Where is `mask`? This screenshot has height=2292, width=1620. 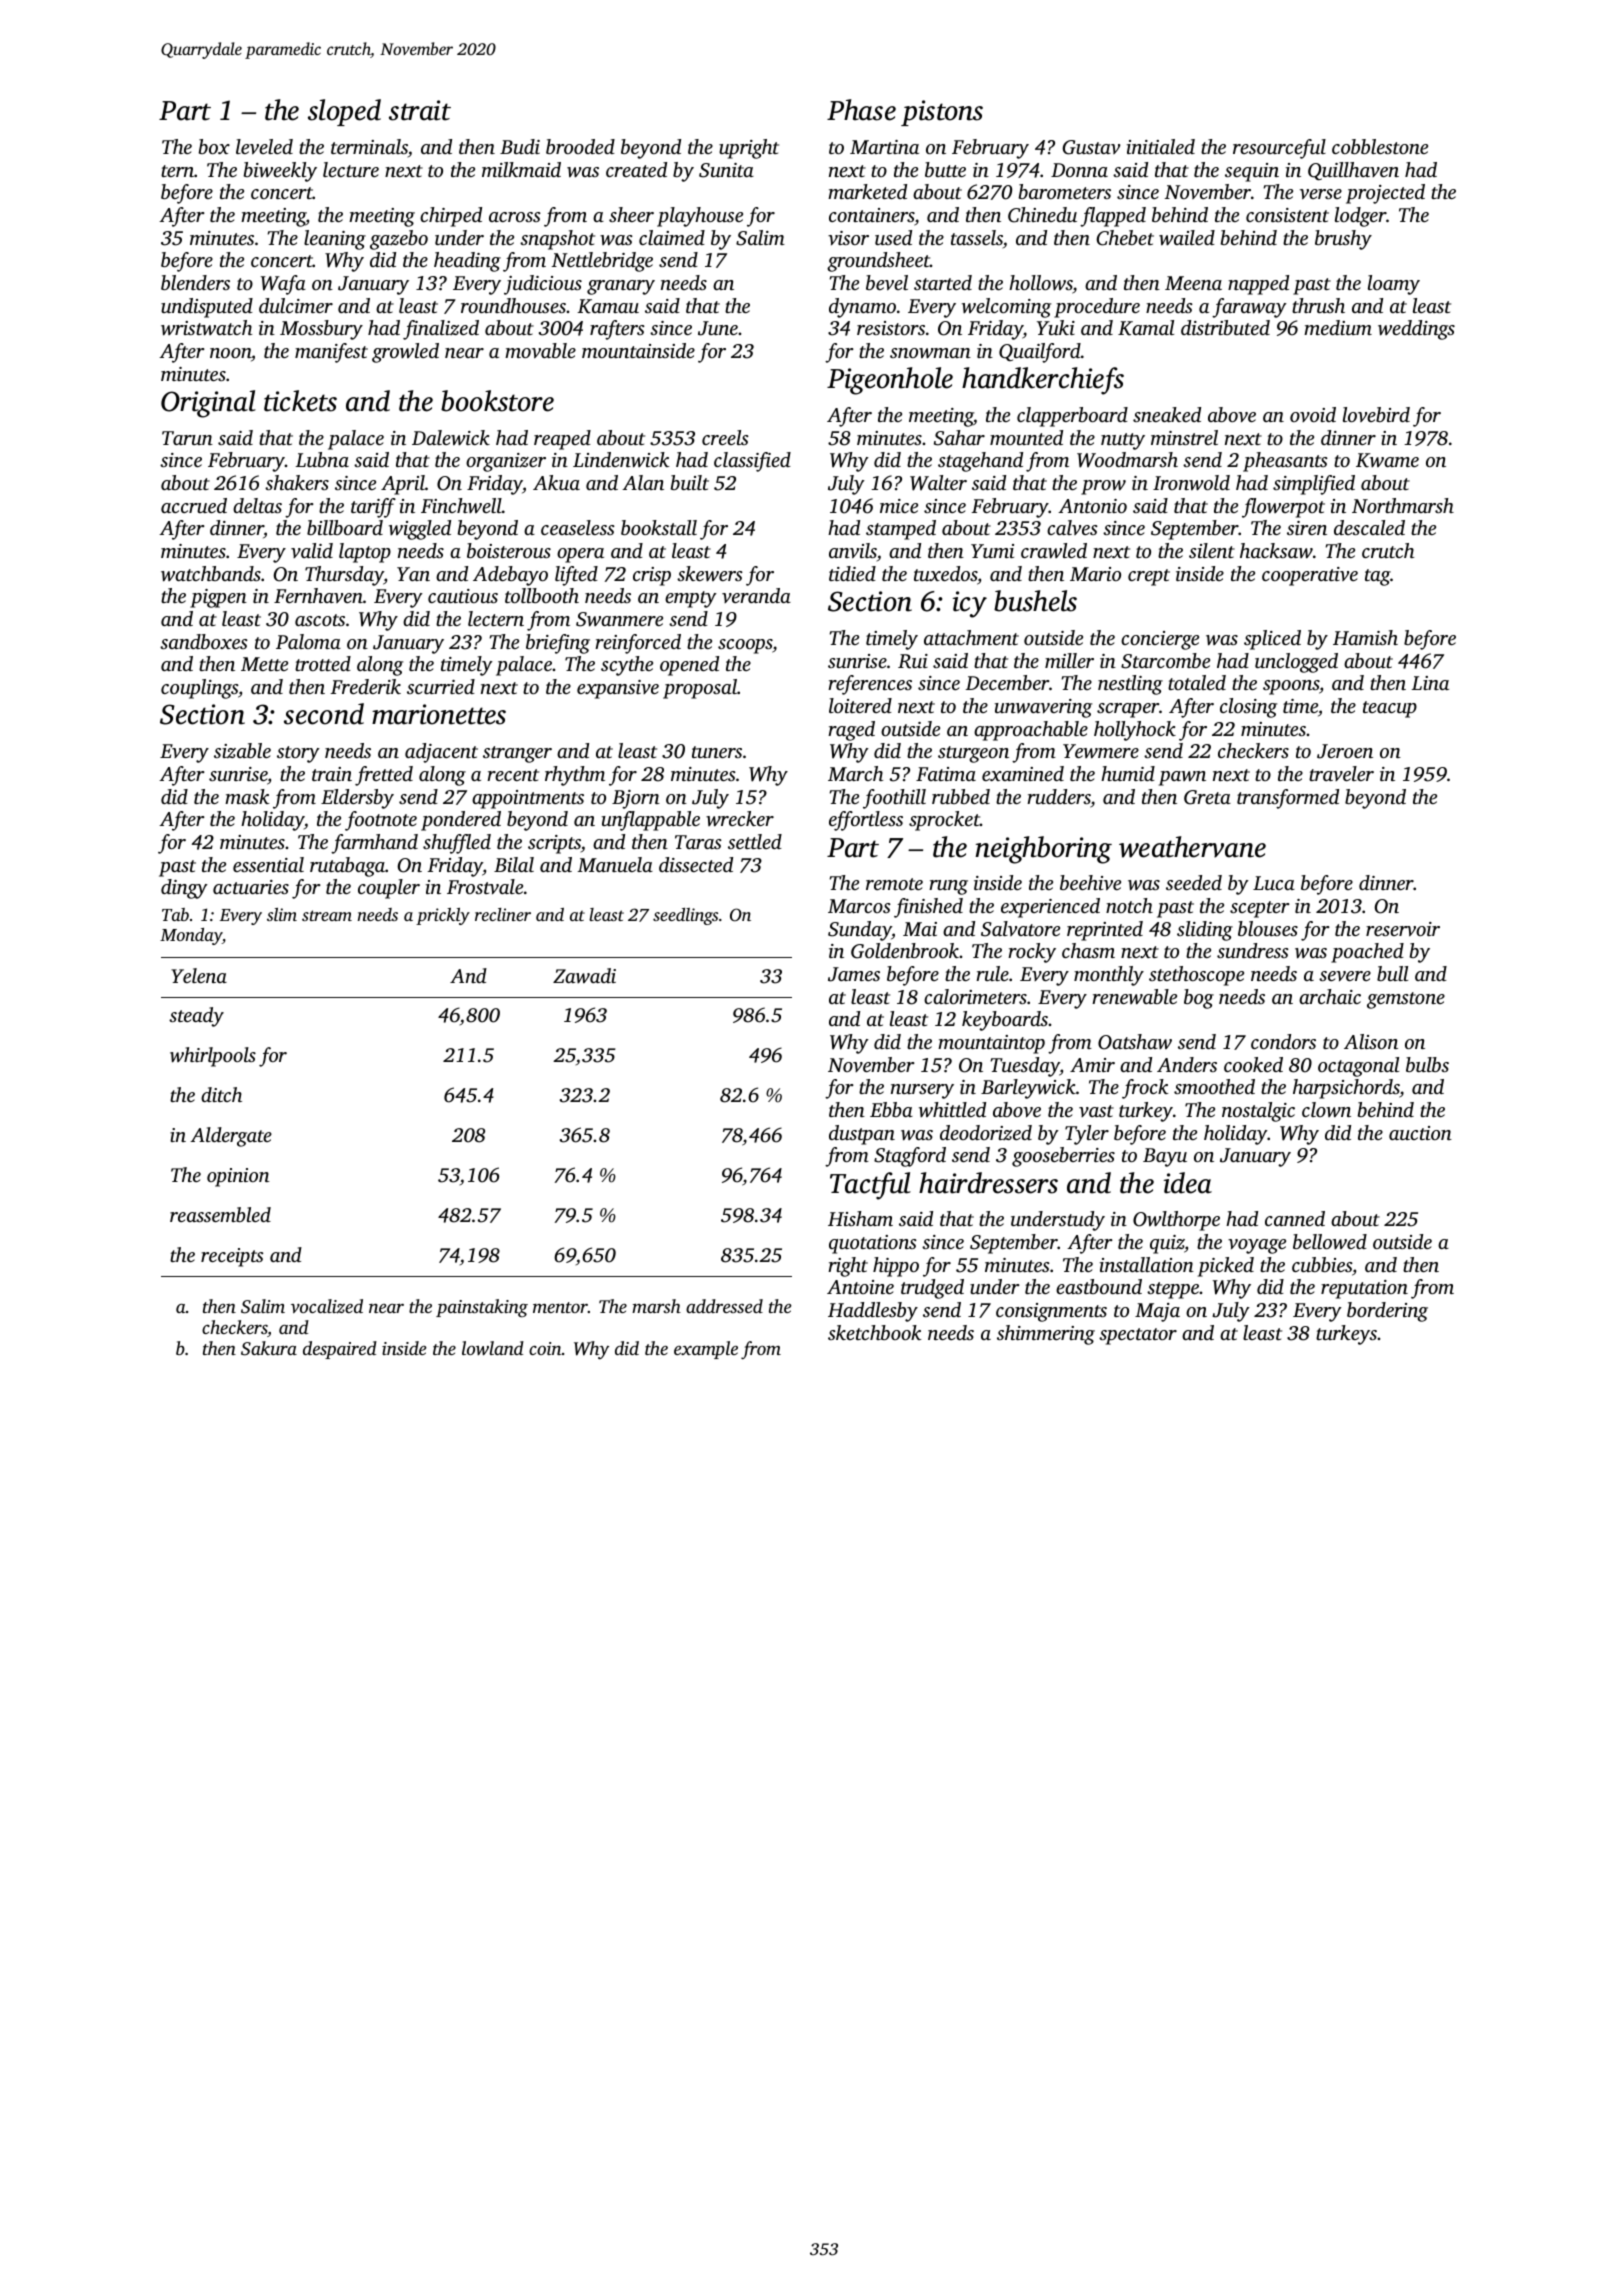 mask is located at coordinates (247, 796).
